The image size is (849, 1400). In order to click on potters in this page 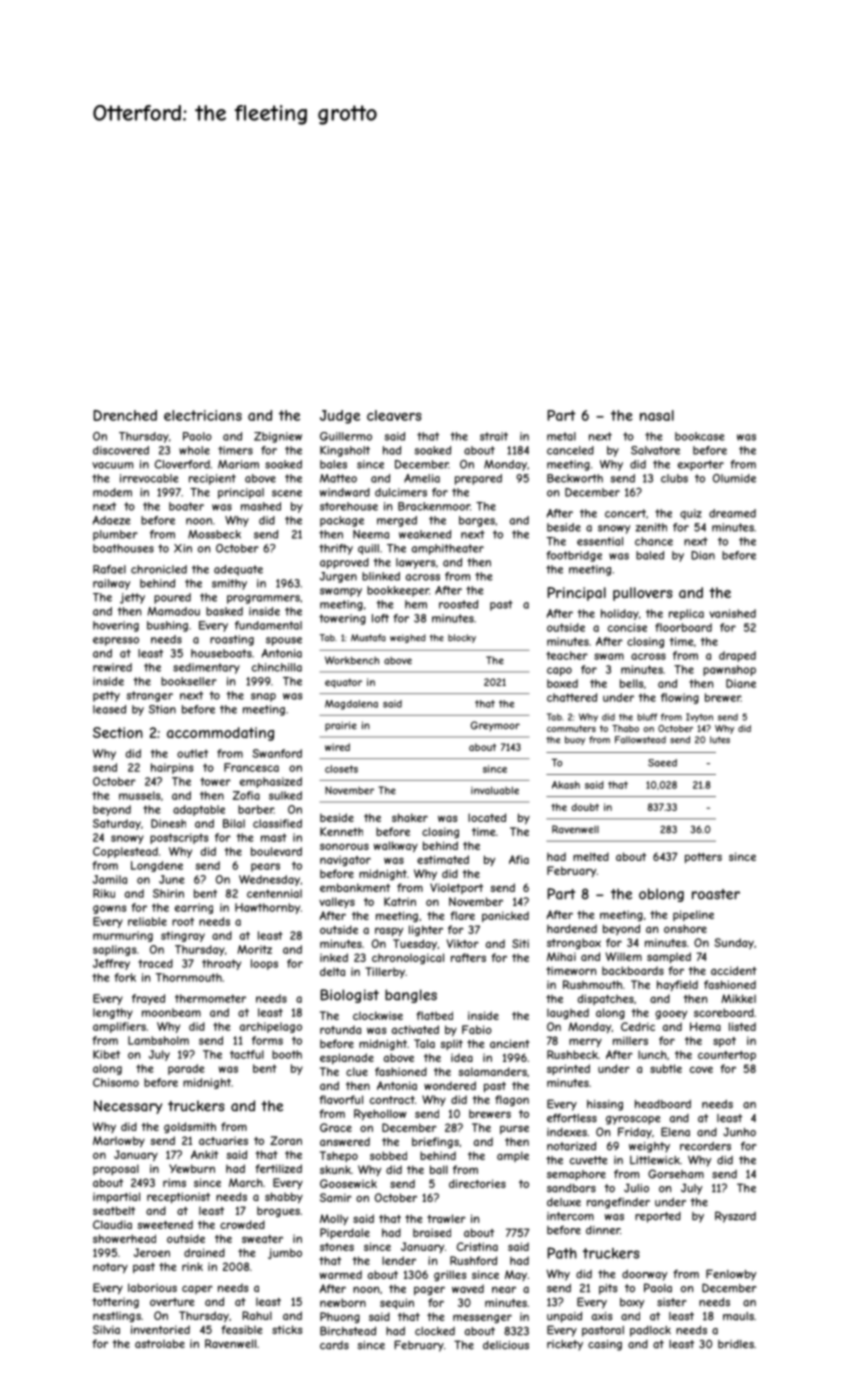, I will do `click(703, 858)`.
